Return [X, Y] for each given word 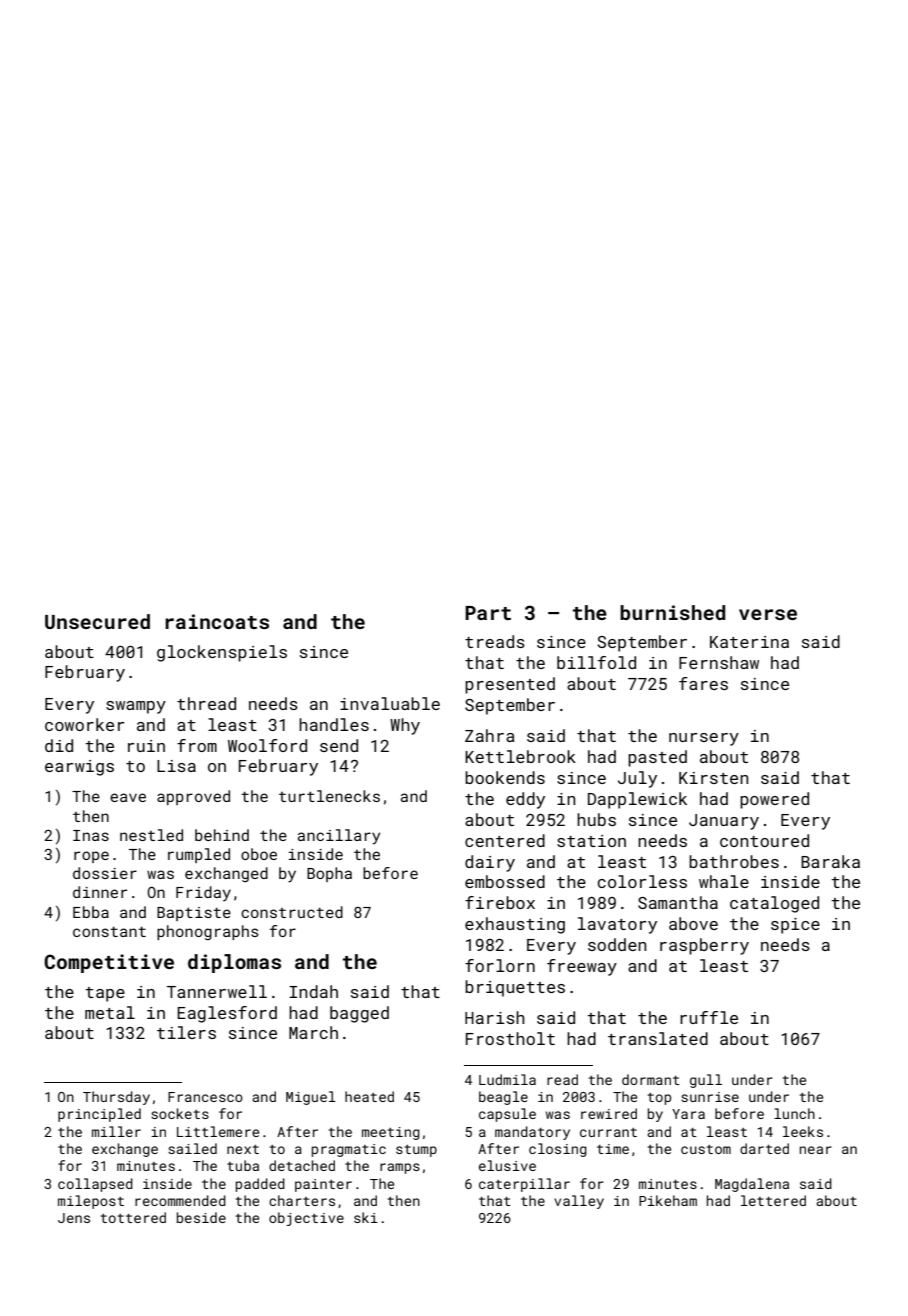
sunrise [710, 1097]
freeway [582, 967]
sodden [617, 944]
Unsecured [97, 621]
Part [488, 613]
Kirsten [713, 778]
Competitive [109, 963]
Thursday [116, 1098]
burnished [672, 612]
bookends [505, 777]
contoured [764, 840]
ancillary [339, 837]
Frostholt [510, 1038]
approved [193, 797]
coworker [84, 724]
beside [201, 1217]
